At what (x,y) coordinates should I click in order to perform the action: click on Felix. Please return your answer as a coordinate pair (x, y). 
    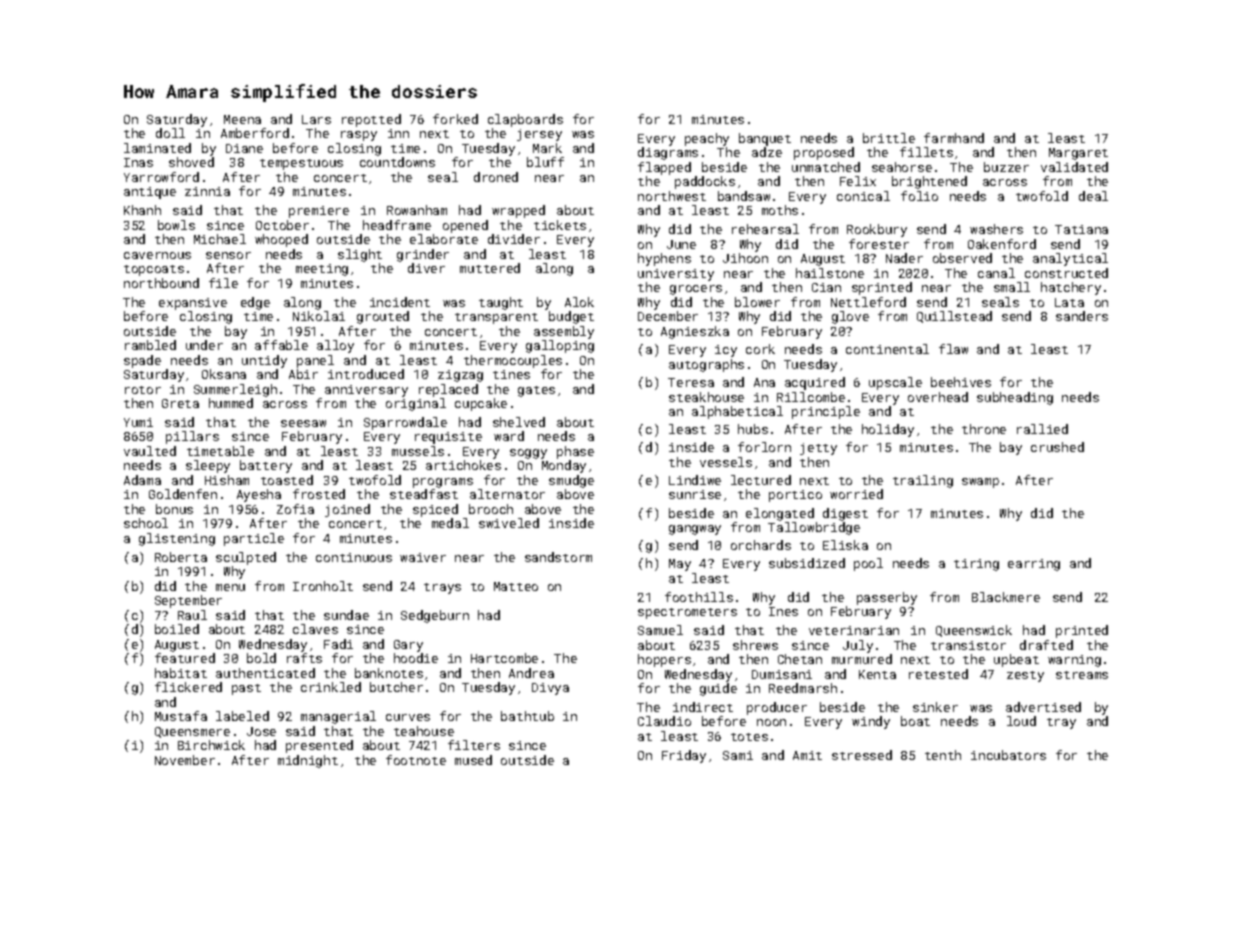
    Looking at the image, I should click on (858, 181).
